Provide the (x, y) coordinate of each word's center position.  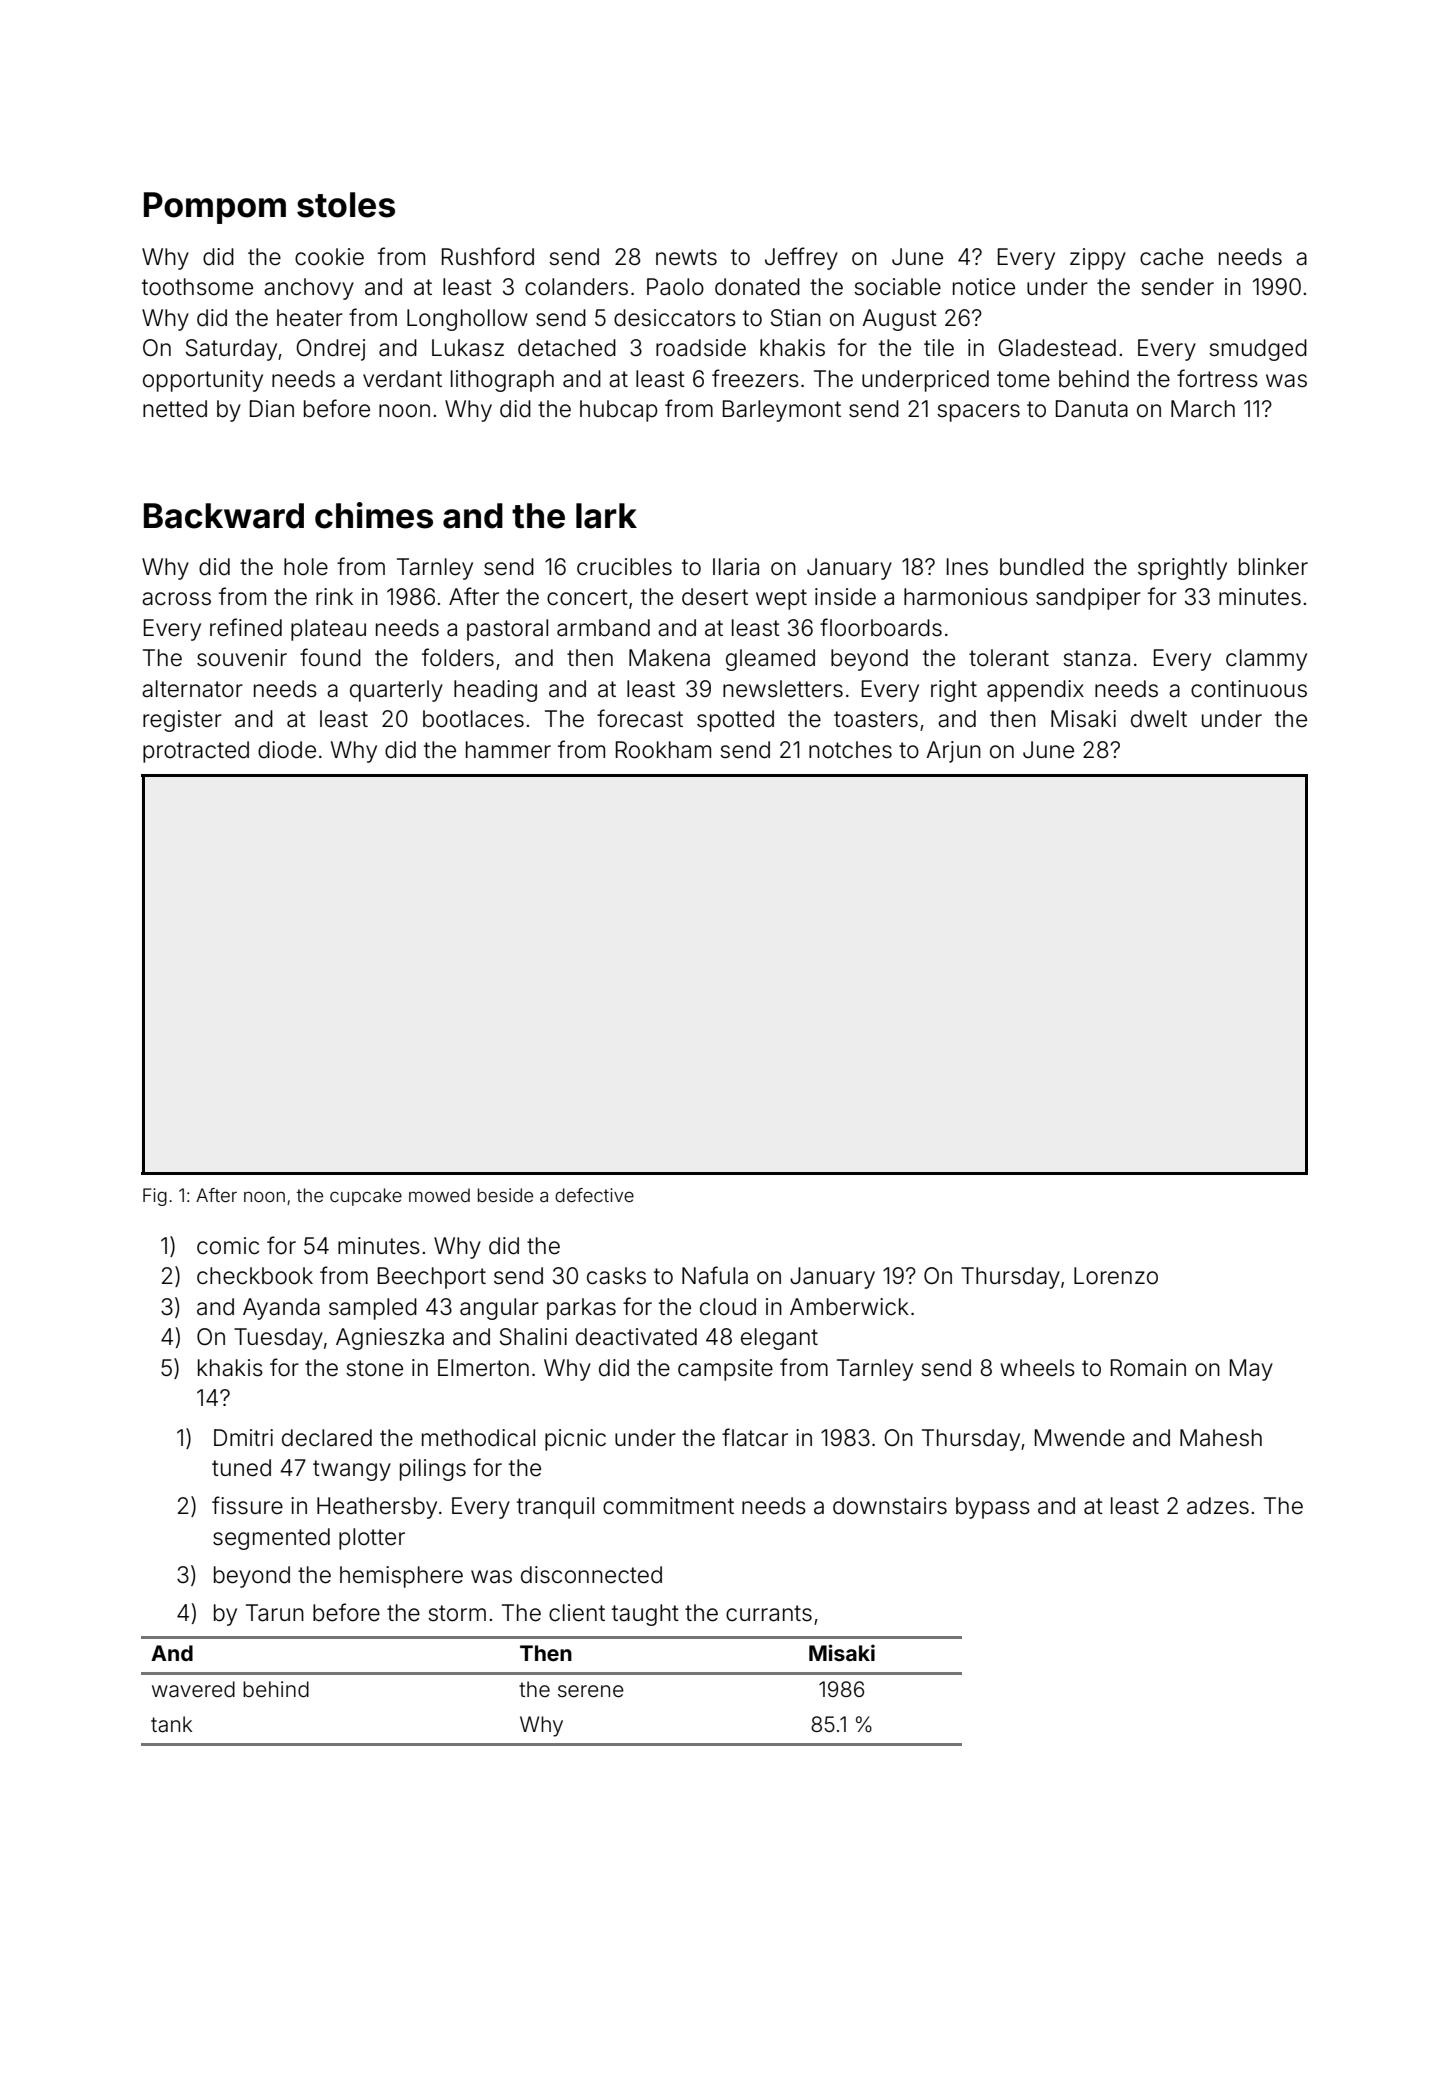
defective (594, 1195)
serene (591, 1691)
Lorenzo (1116, 1276)
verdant (402, 379)
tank (171, 1724)
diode (287, 750)
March (1203, 409)
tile (939, 348)
